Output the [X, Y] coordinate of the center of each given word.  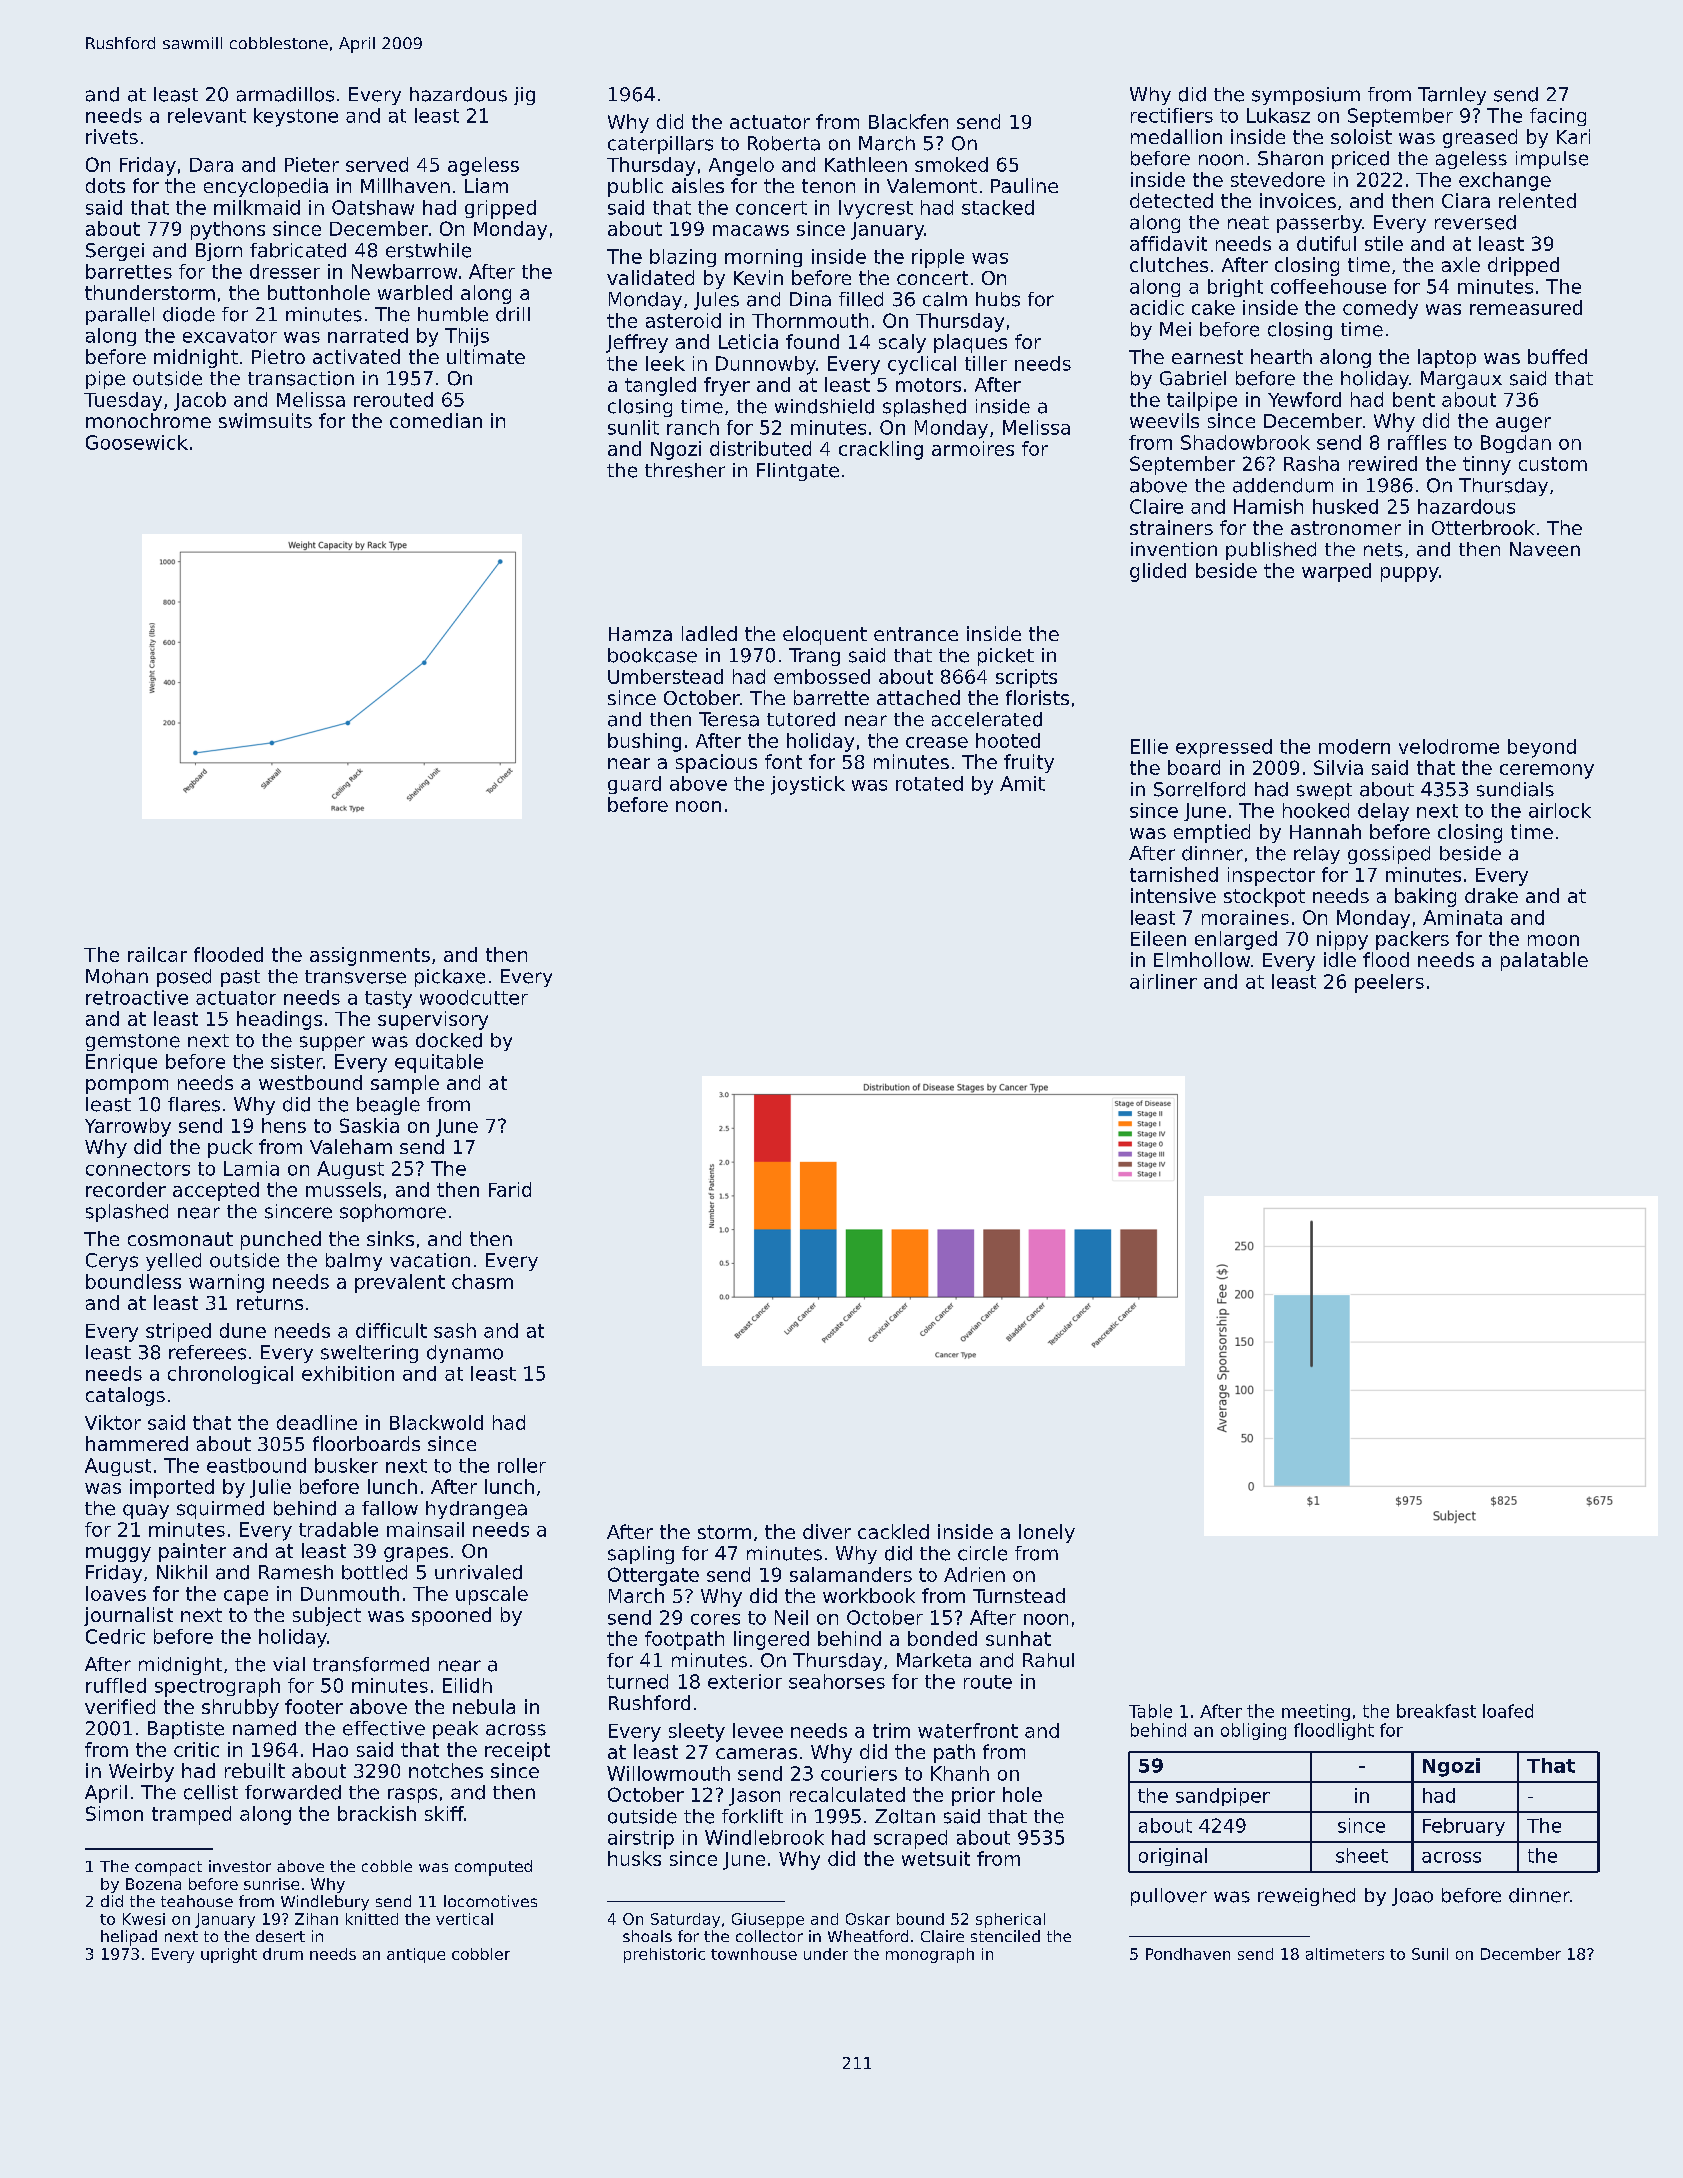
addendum [1283, 485]
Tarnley [1452, 96]
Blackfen [908, 121]
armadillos [285, 94]
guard [634, 785]
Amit [1022, 783]
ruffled [116, 1685]
